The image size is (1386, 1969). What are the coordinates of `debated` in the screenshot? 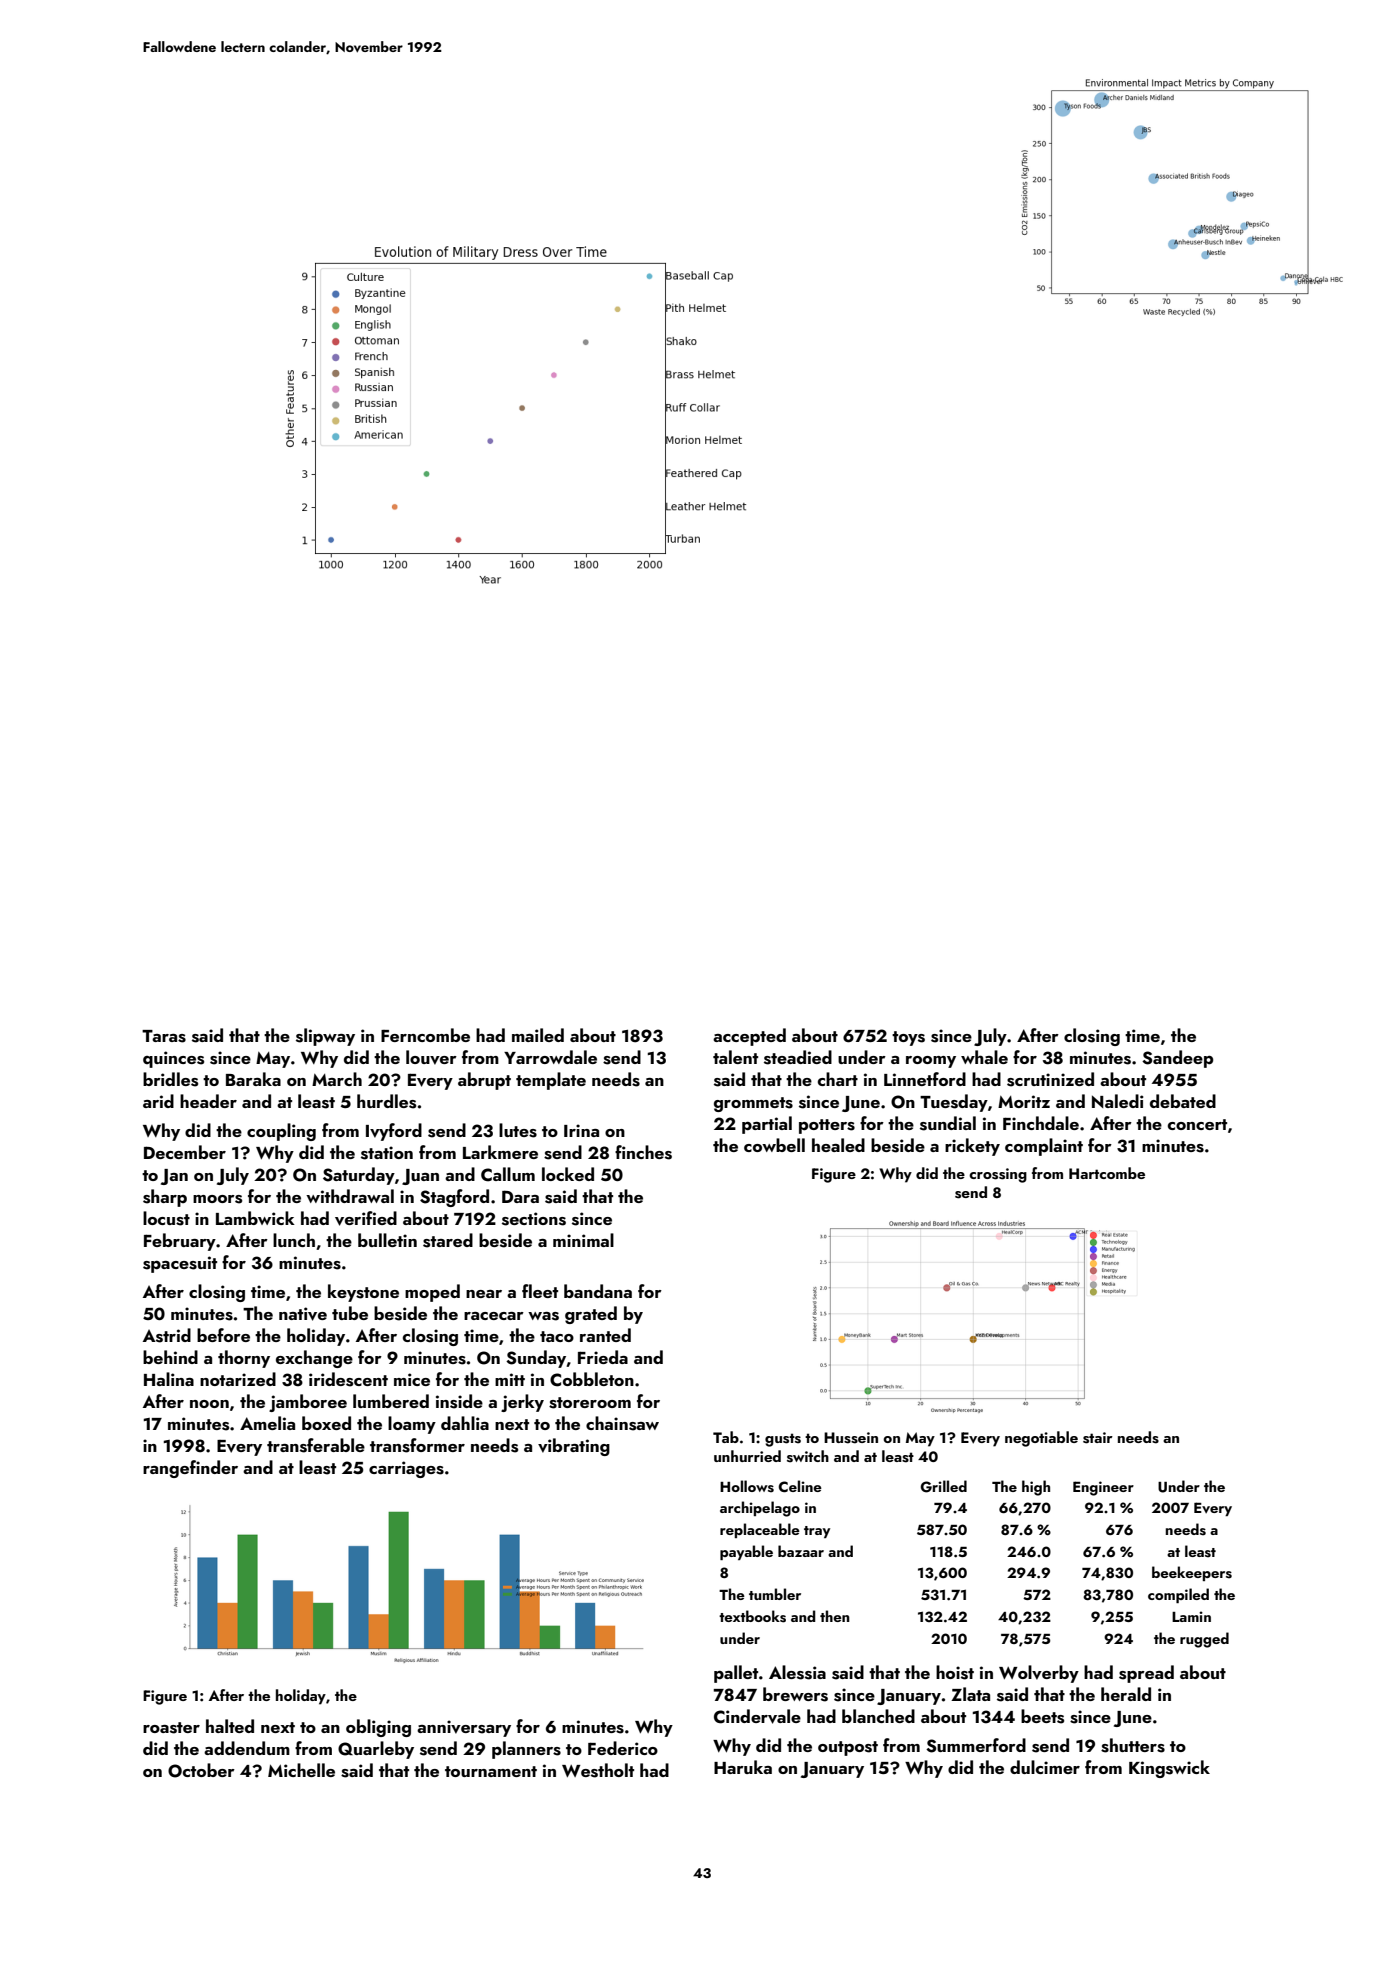 It's located at (1183, 1101).
